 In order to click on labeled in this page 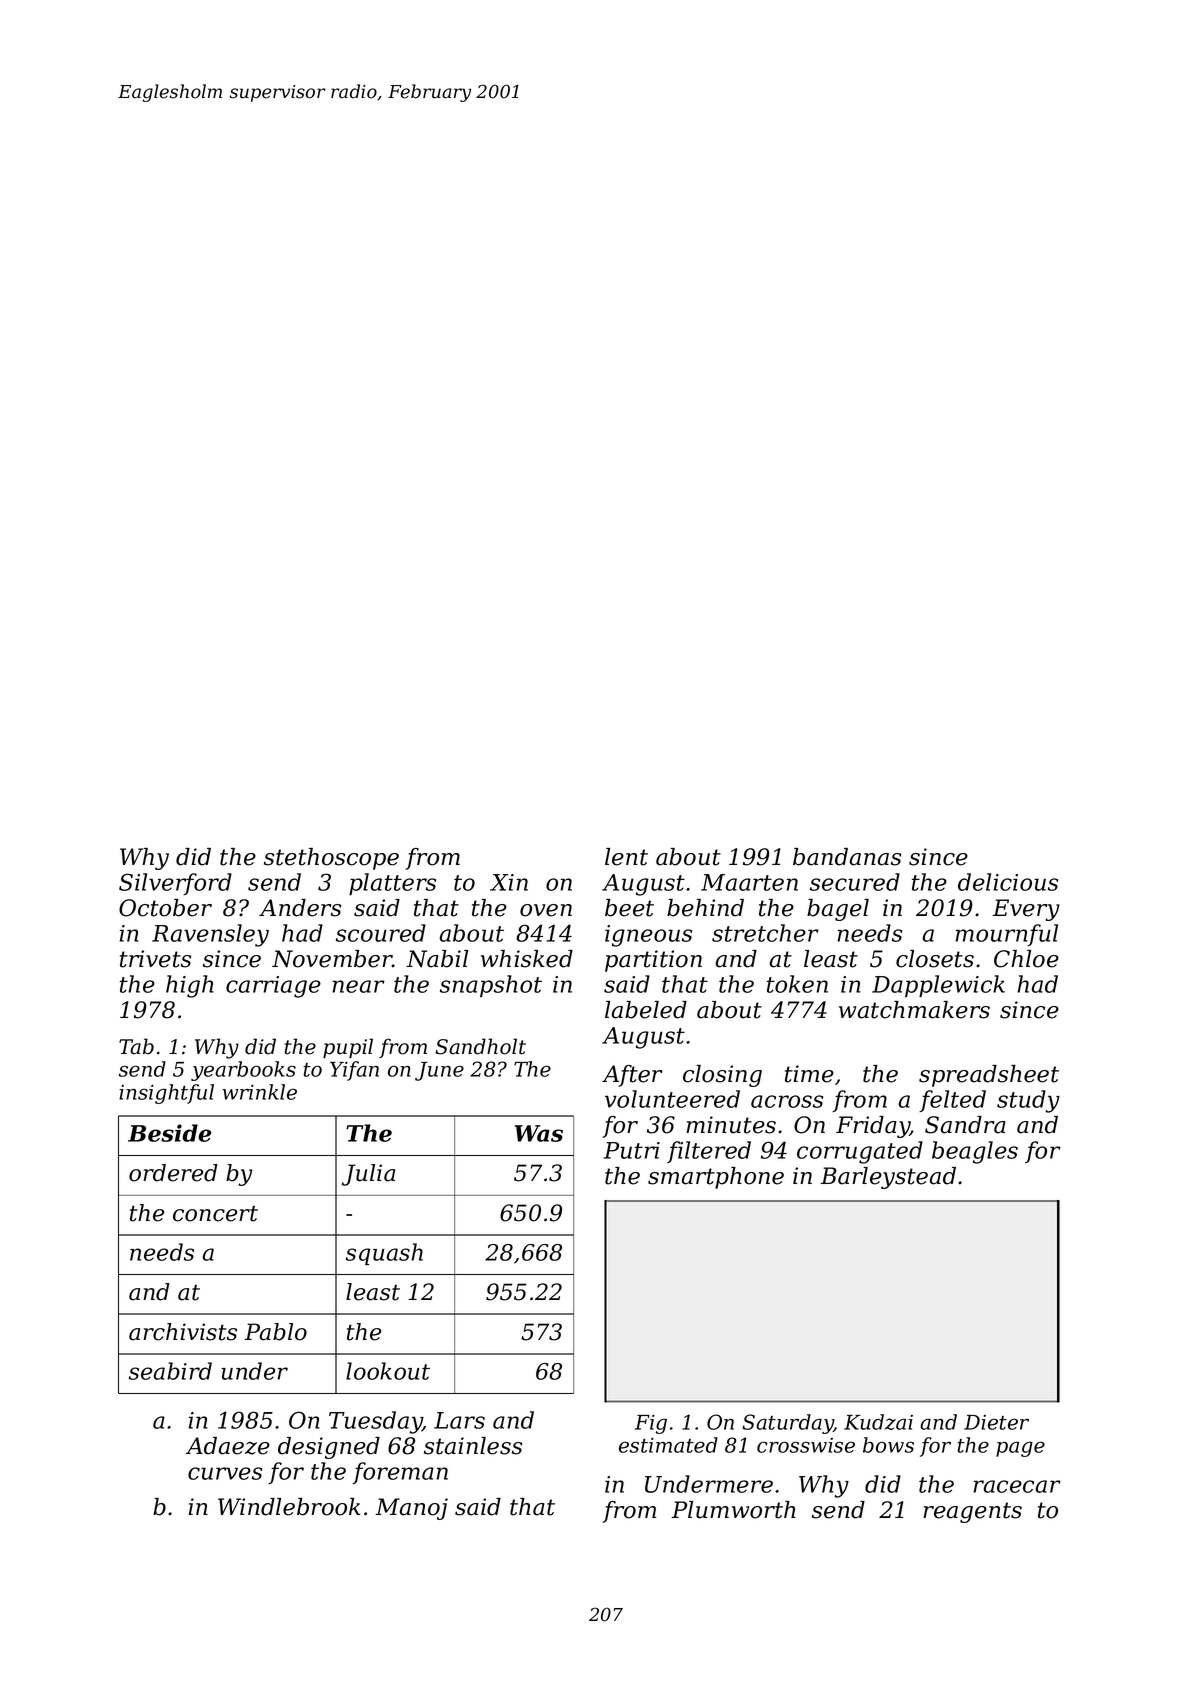, I will do `click(646, 1010)`.
